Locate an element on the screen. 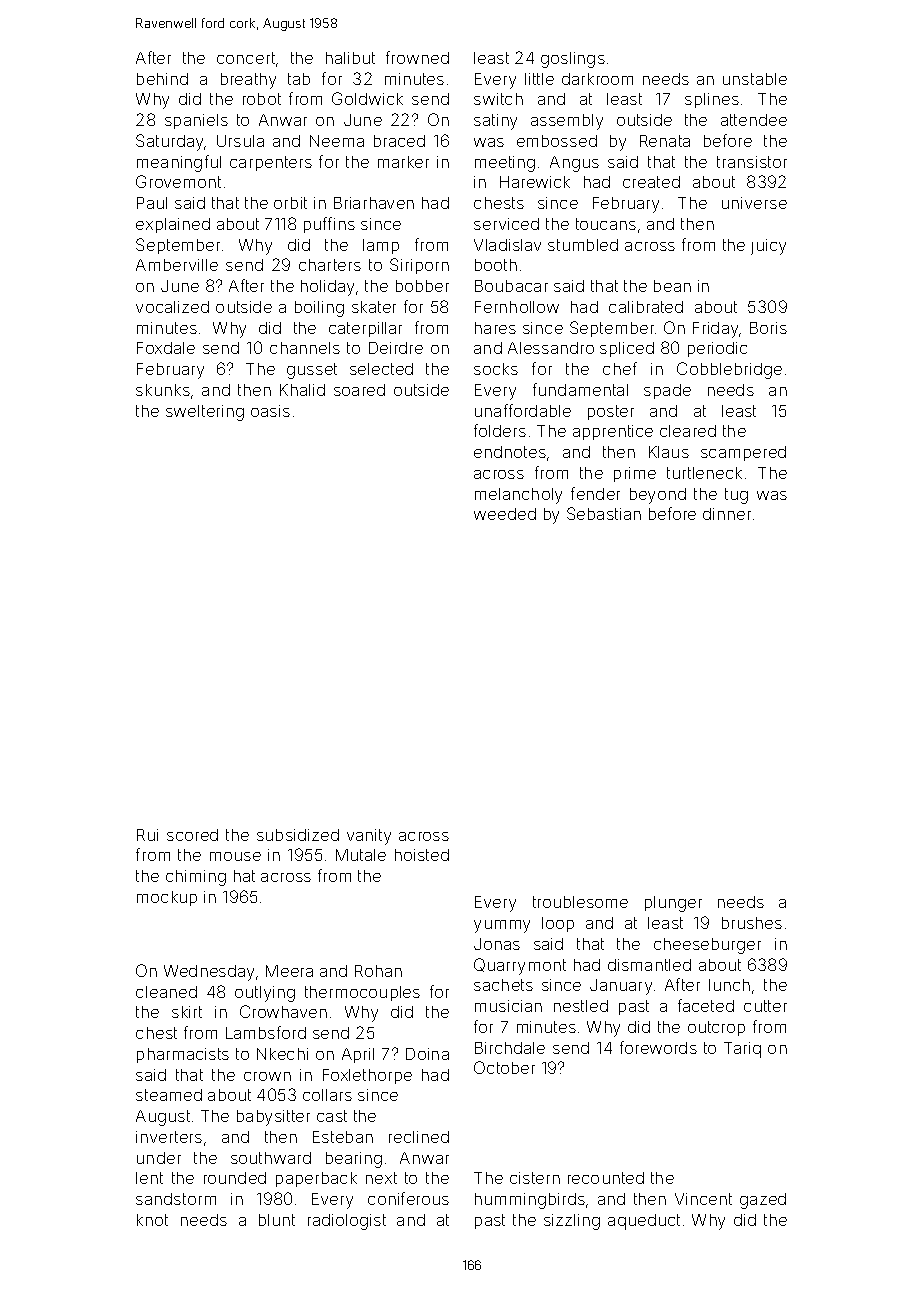 The width and height of the screenshot is (924, 1314). Rui is located at coordinates (147, 835).
